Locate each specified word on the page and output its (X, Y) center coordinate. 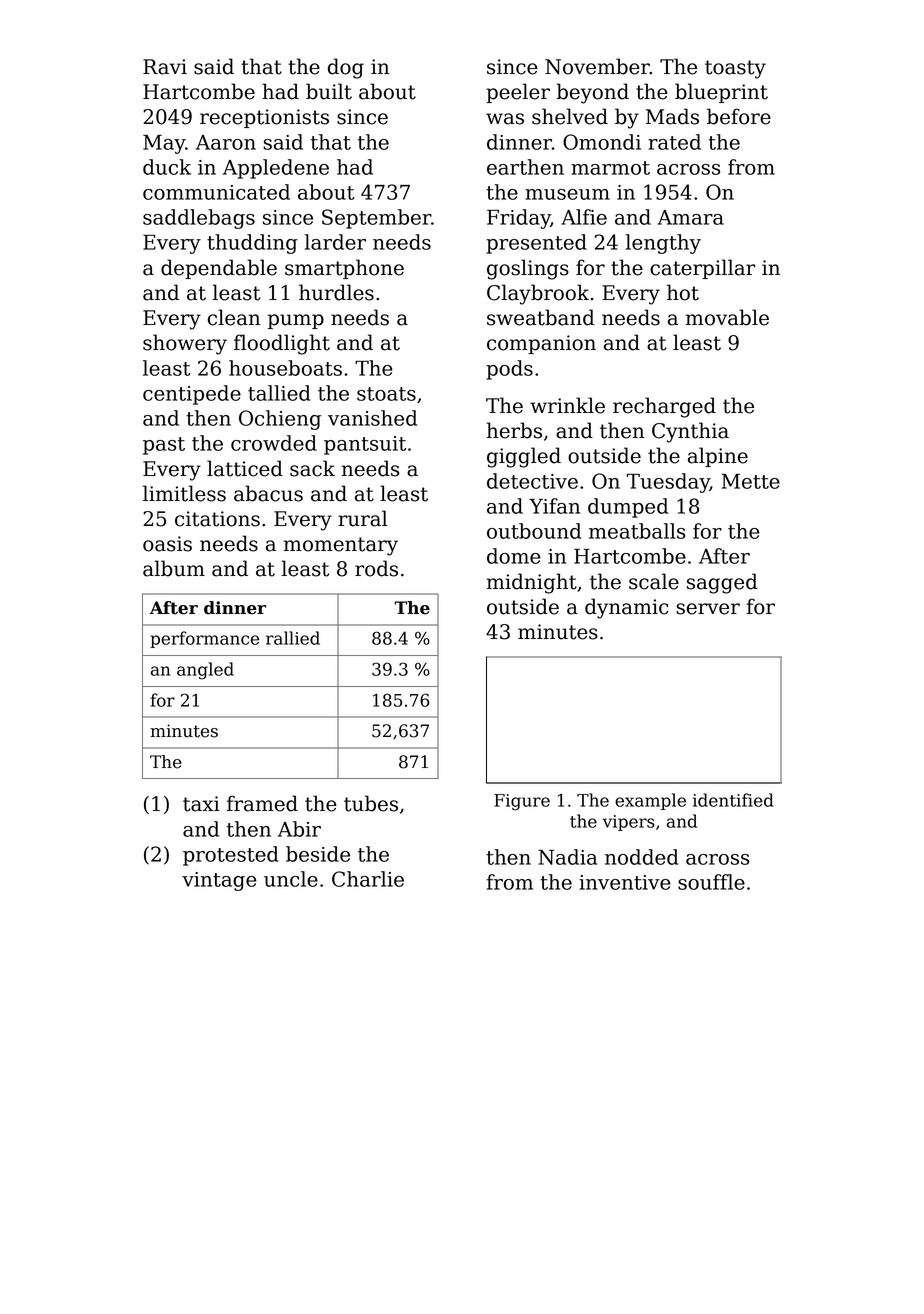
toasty (735, 69)
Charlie (368, 879)
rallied (293, 638)
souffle (711, 882)
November (597, 66)
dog (346, 68)
